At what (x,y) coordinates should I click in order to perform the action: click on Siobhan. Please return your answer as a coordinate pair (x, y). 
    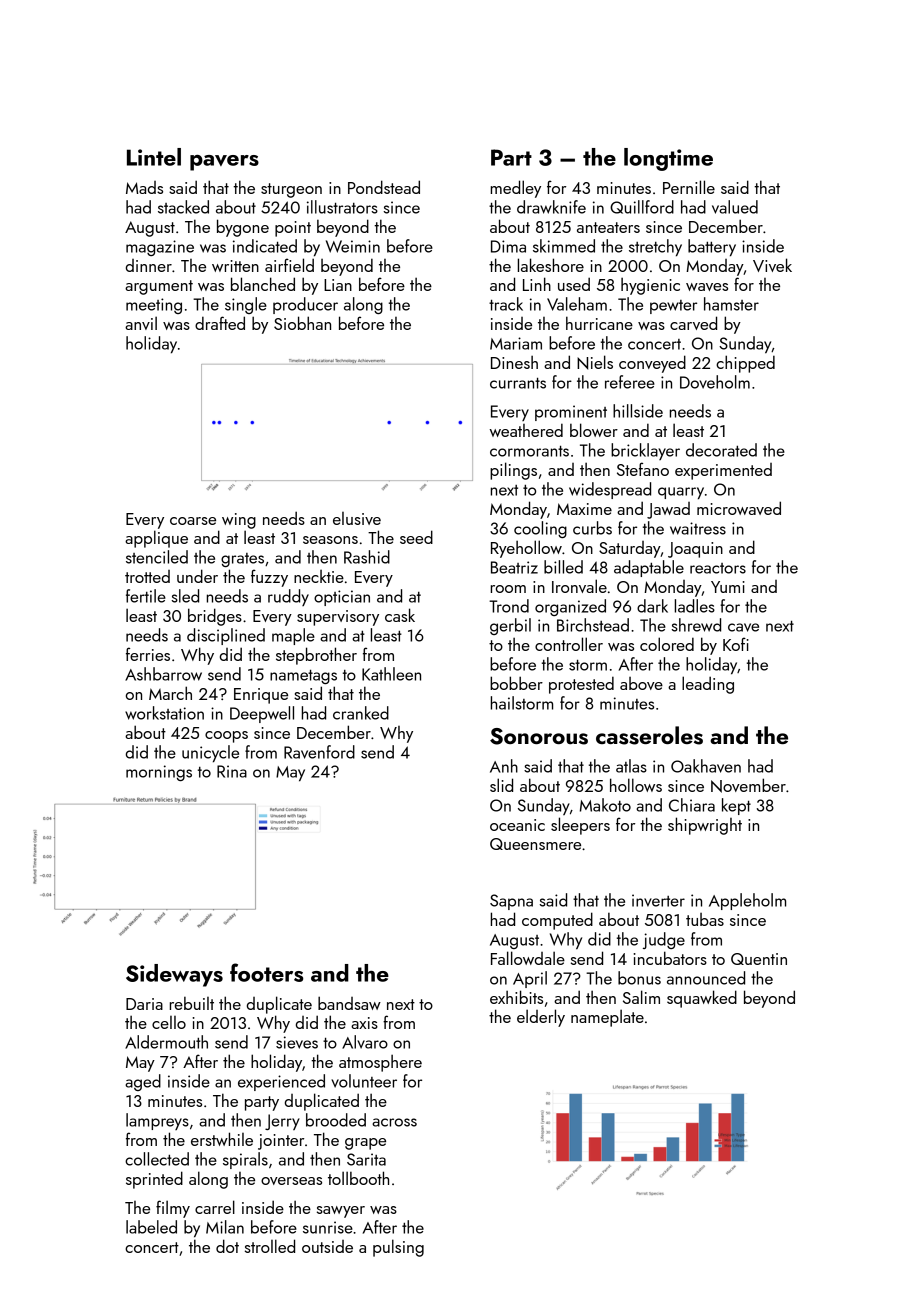
    Looking at the image, I should click on (302, 323).
